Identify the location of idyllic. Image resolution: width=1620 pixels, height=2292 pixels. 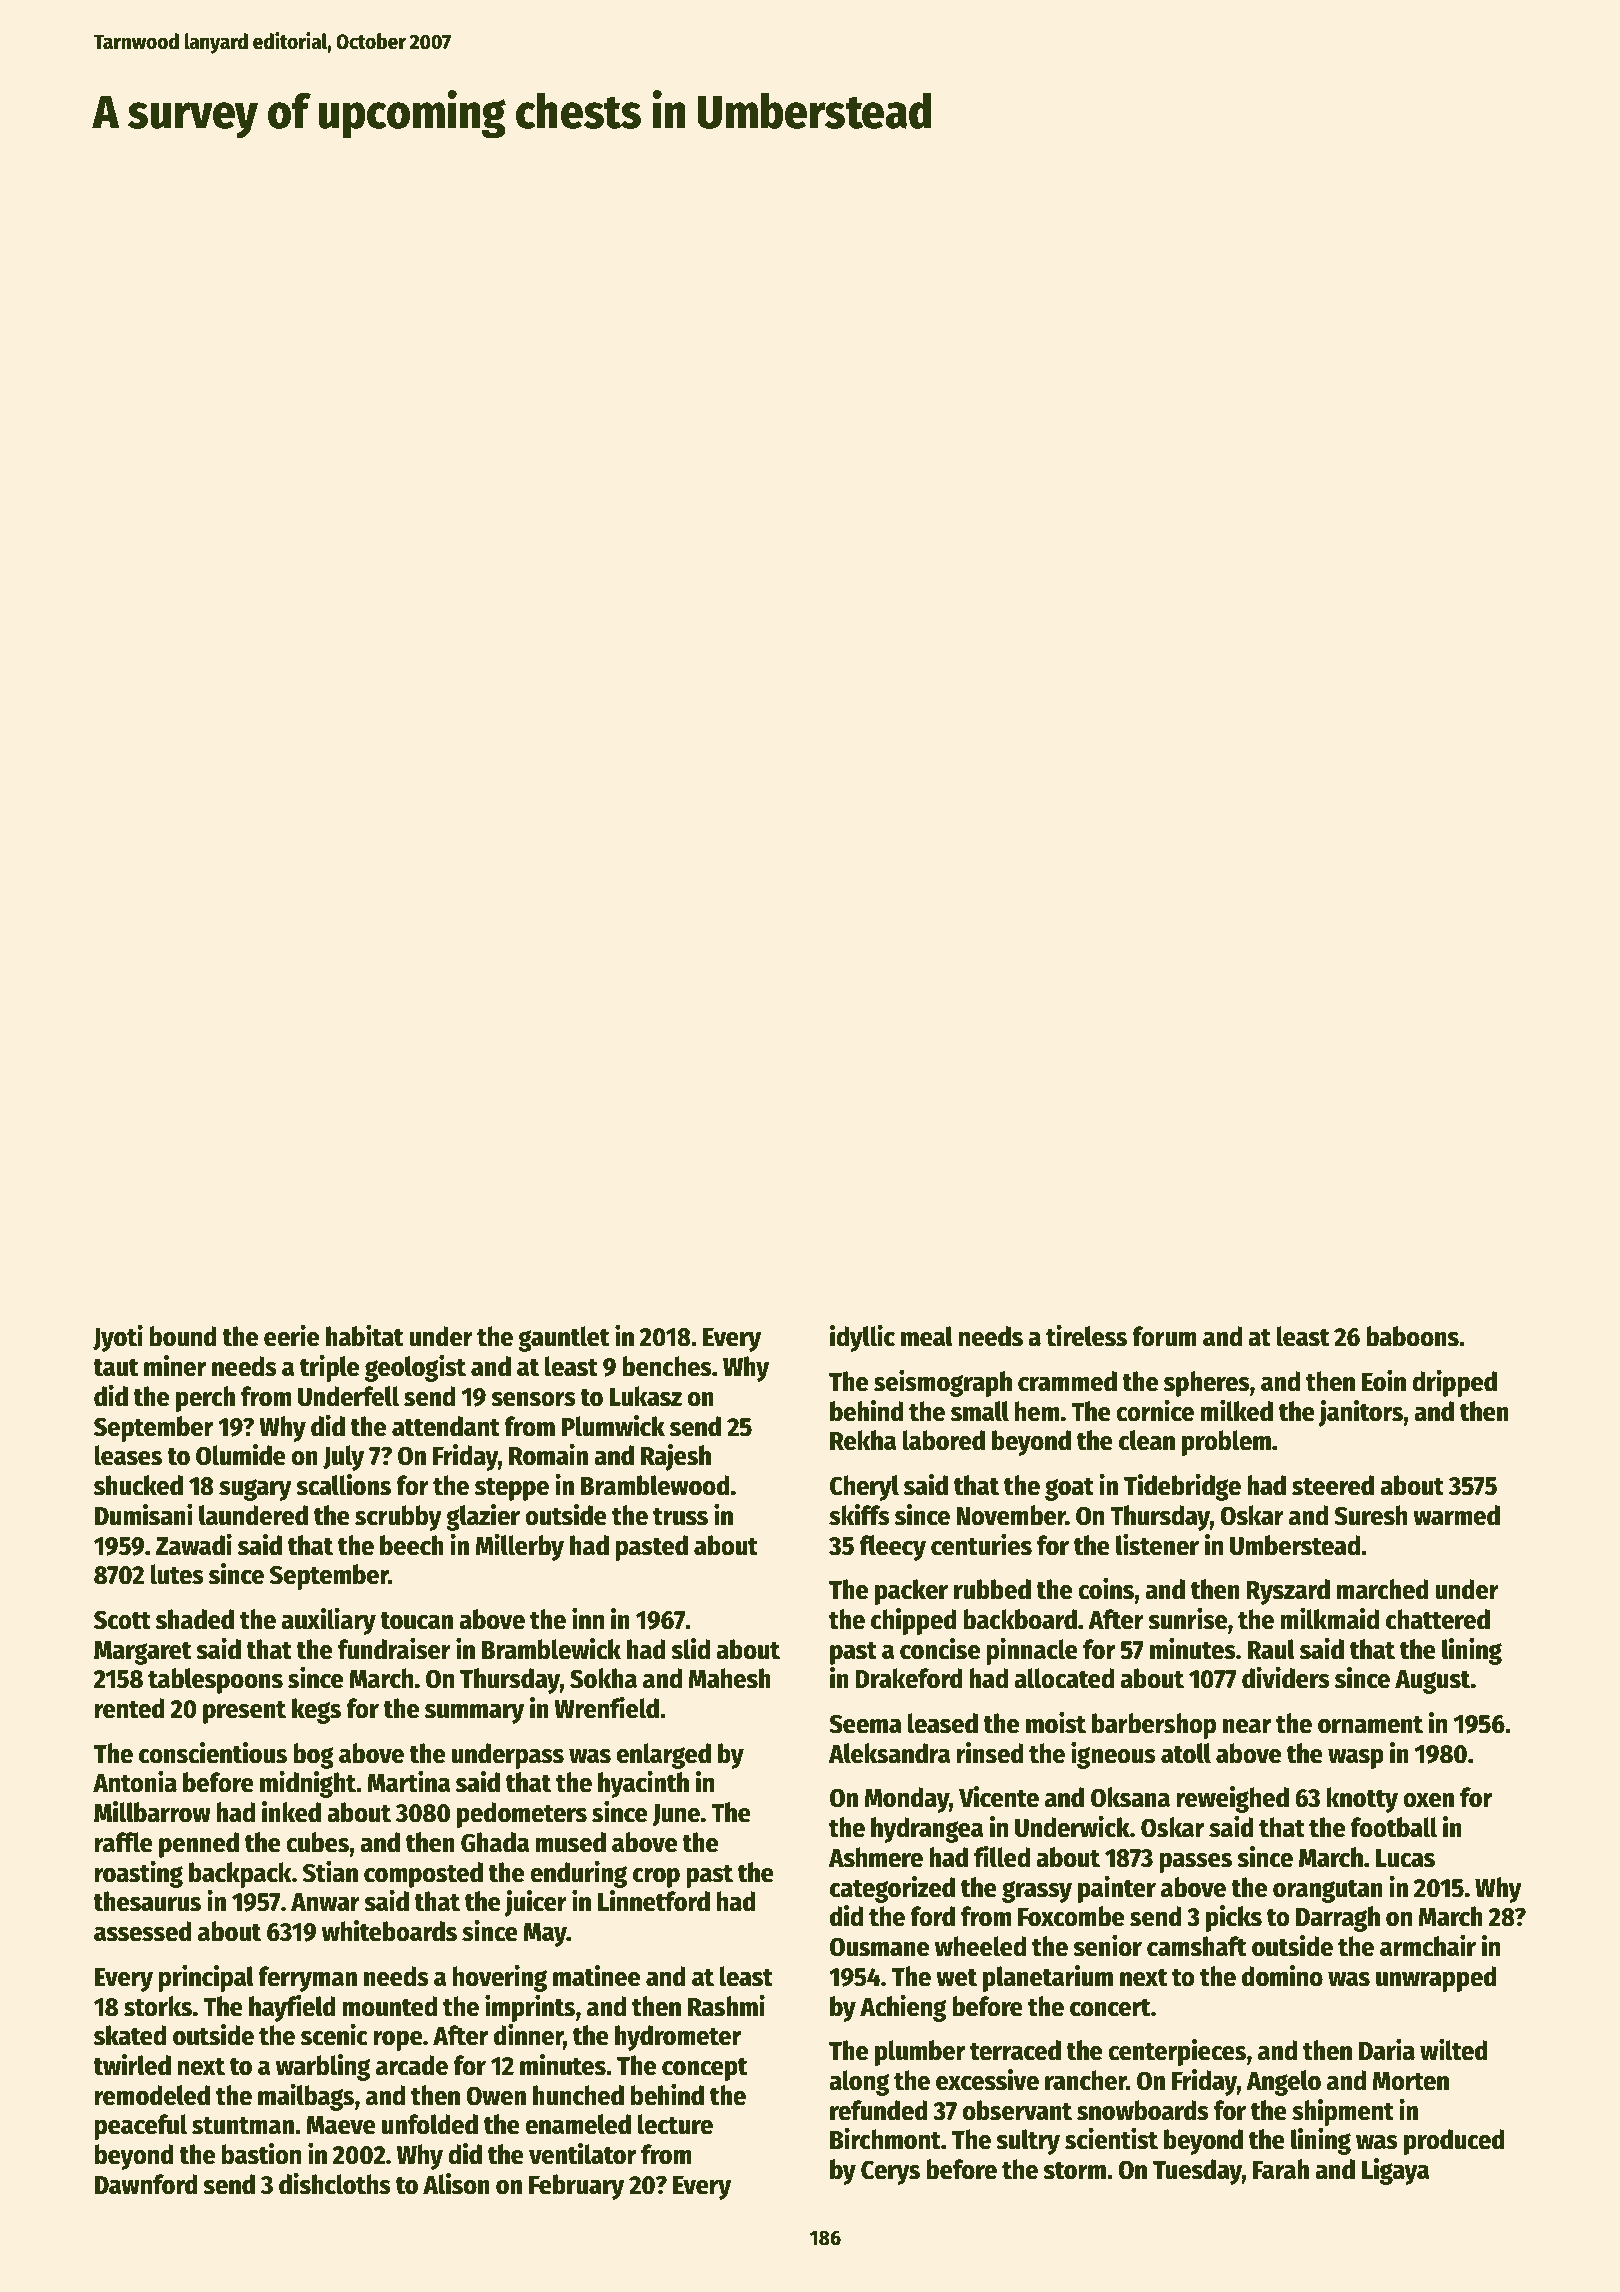
(862, 1338).
